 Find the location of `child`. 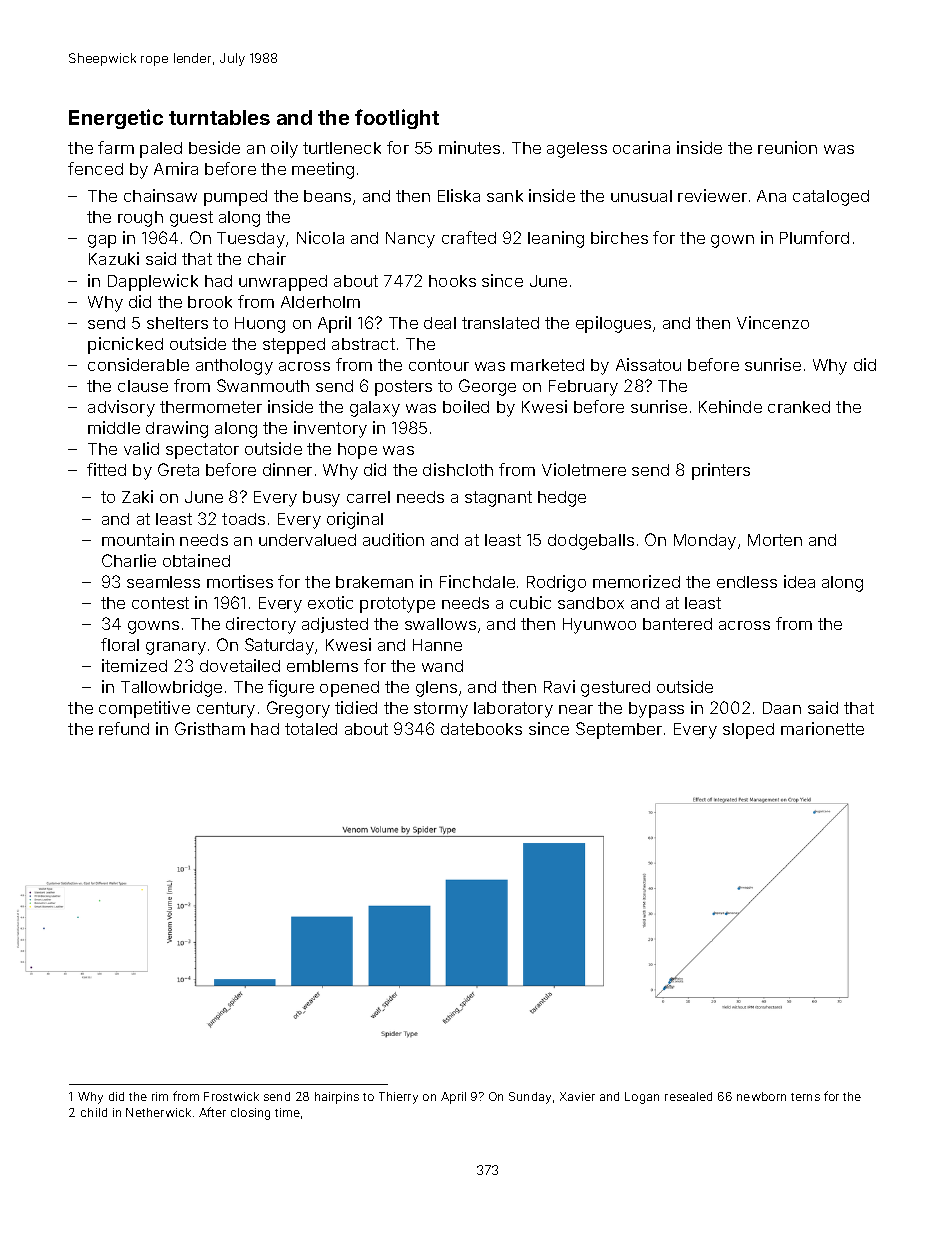

child is located at coordinates (94, 1112).
